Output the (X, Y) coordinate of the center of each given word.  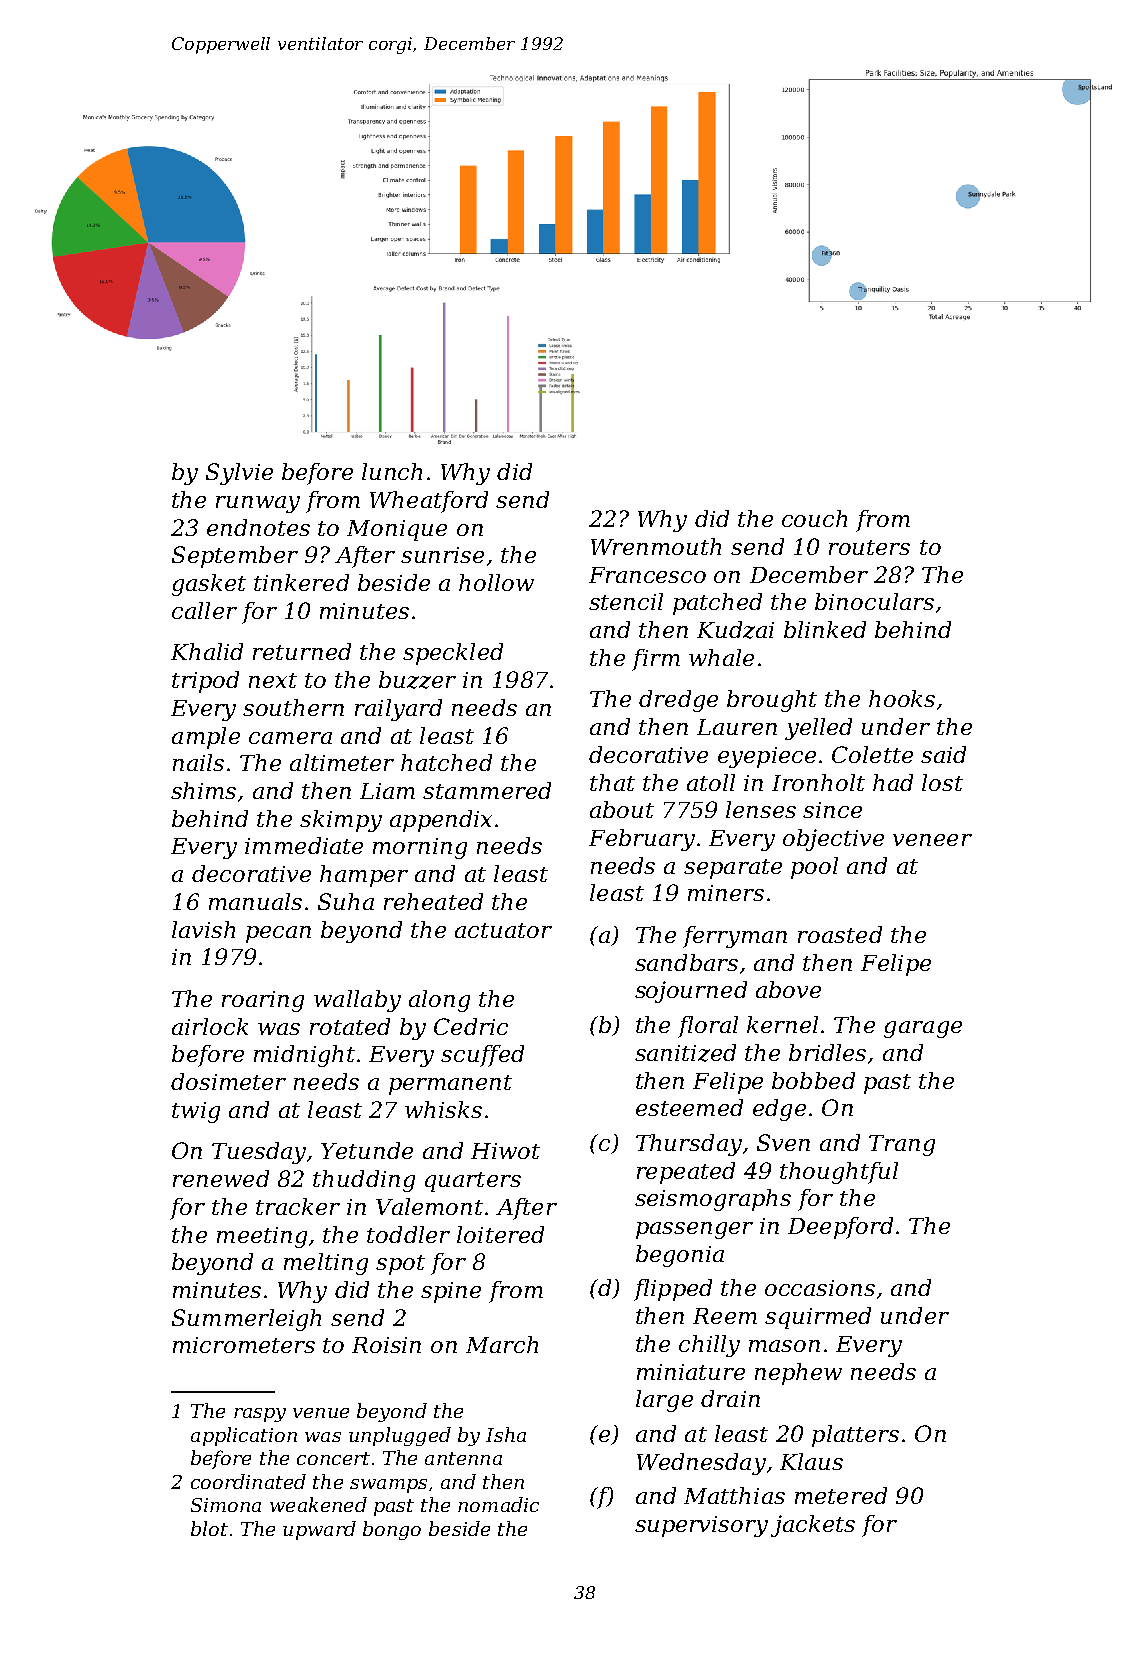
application (244, 1436)
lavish (203, 929)
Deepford (840, 1228)
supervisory (701, 1526)
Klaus (811, 1461)
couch (814, 518)
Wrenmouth (656, 546)
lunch (392, 471)
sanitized (685, 1053)
